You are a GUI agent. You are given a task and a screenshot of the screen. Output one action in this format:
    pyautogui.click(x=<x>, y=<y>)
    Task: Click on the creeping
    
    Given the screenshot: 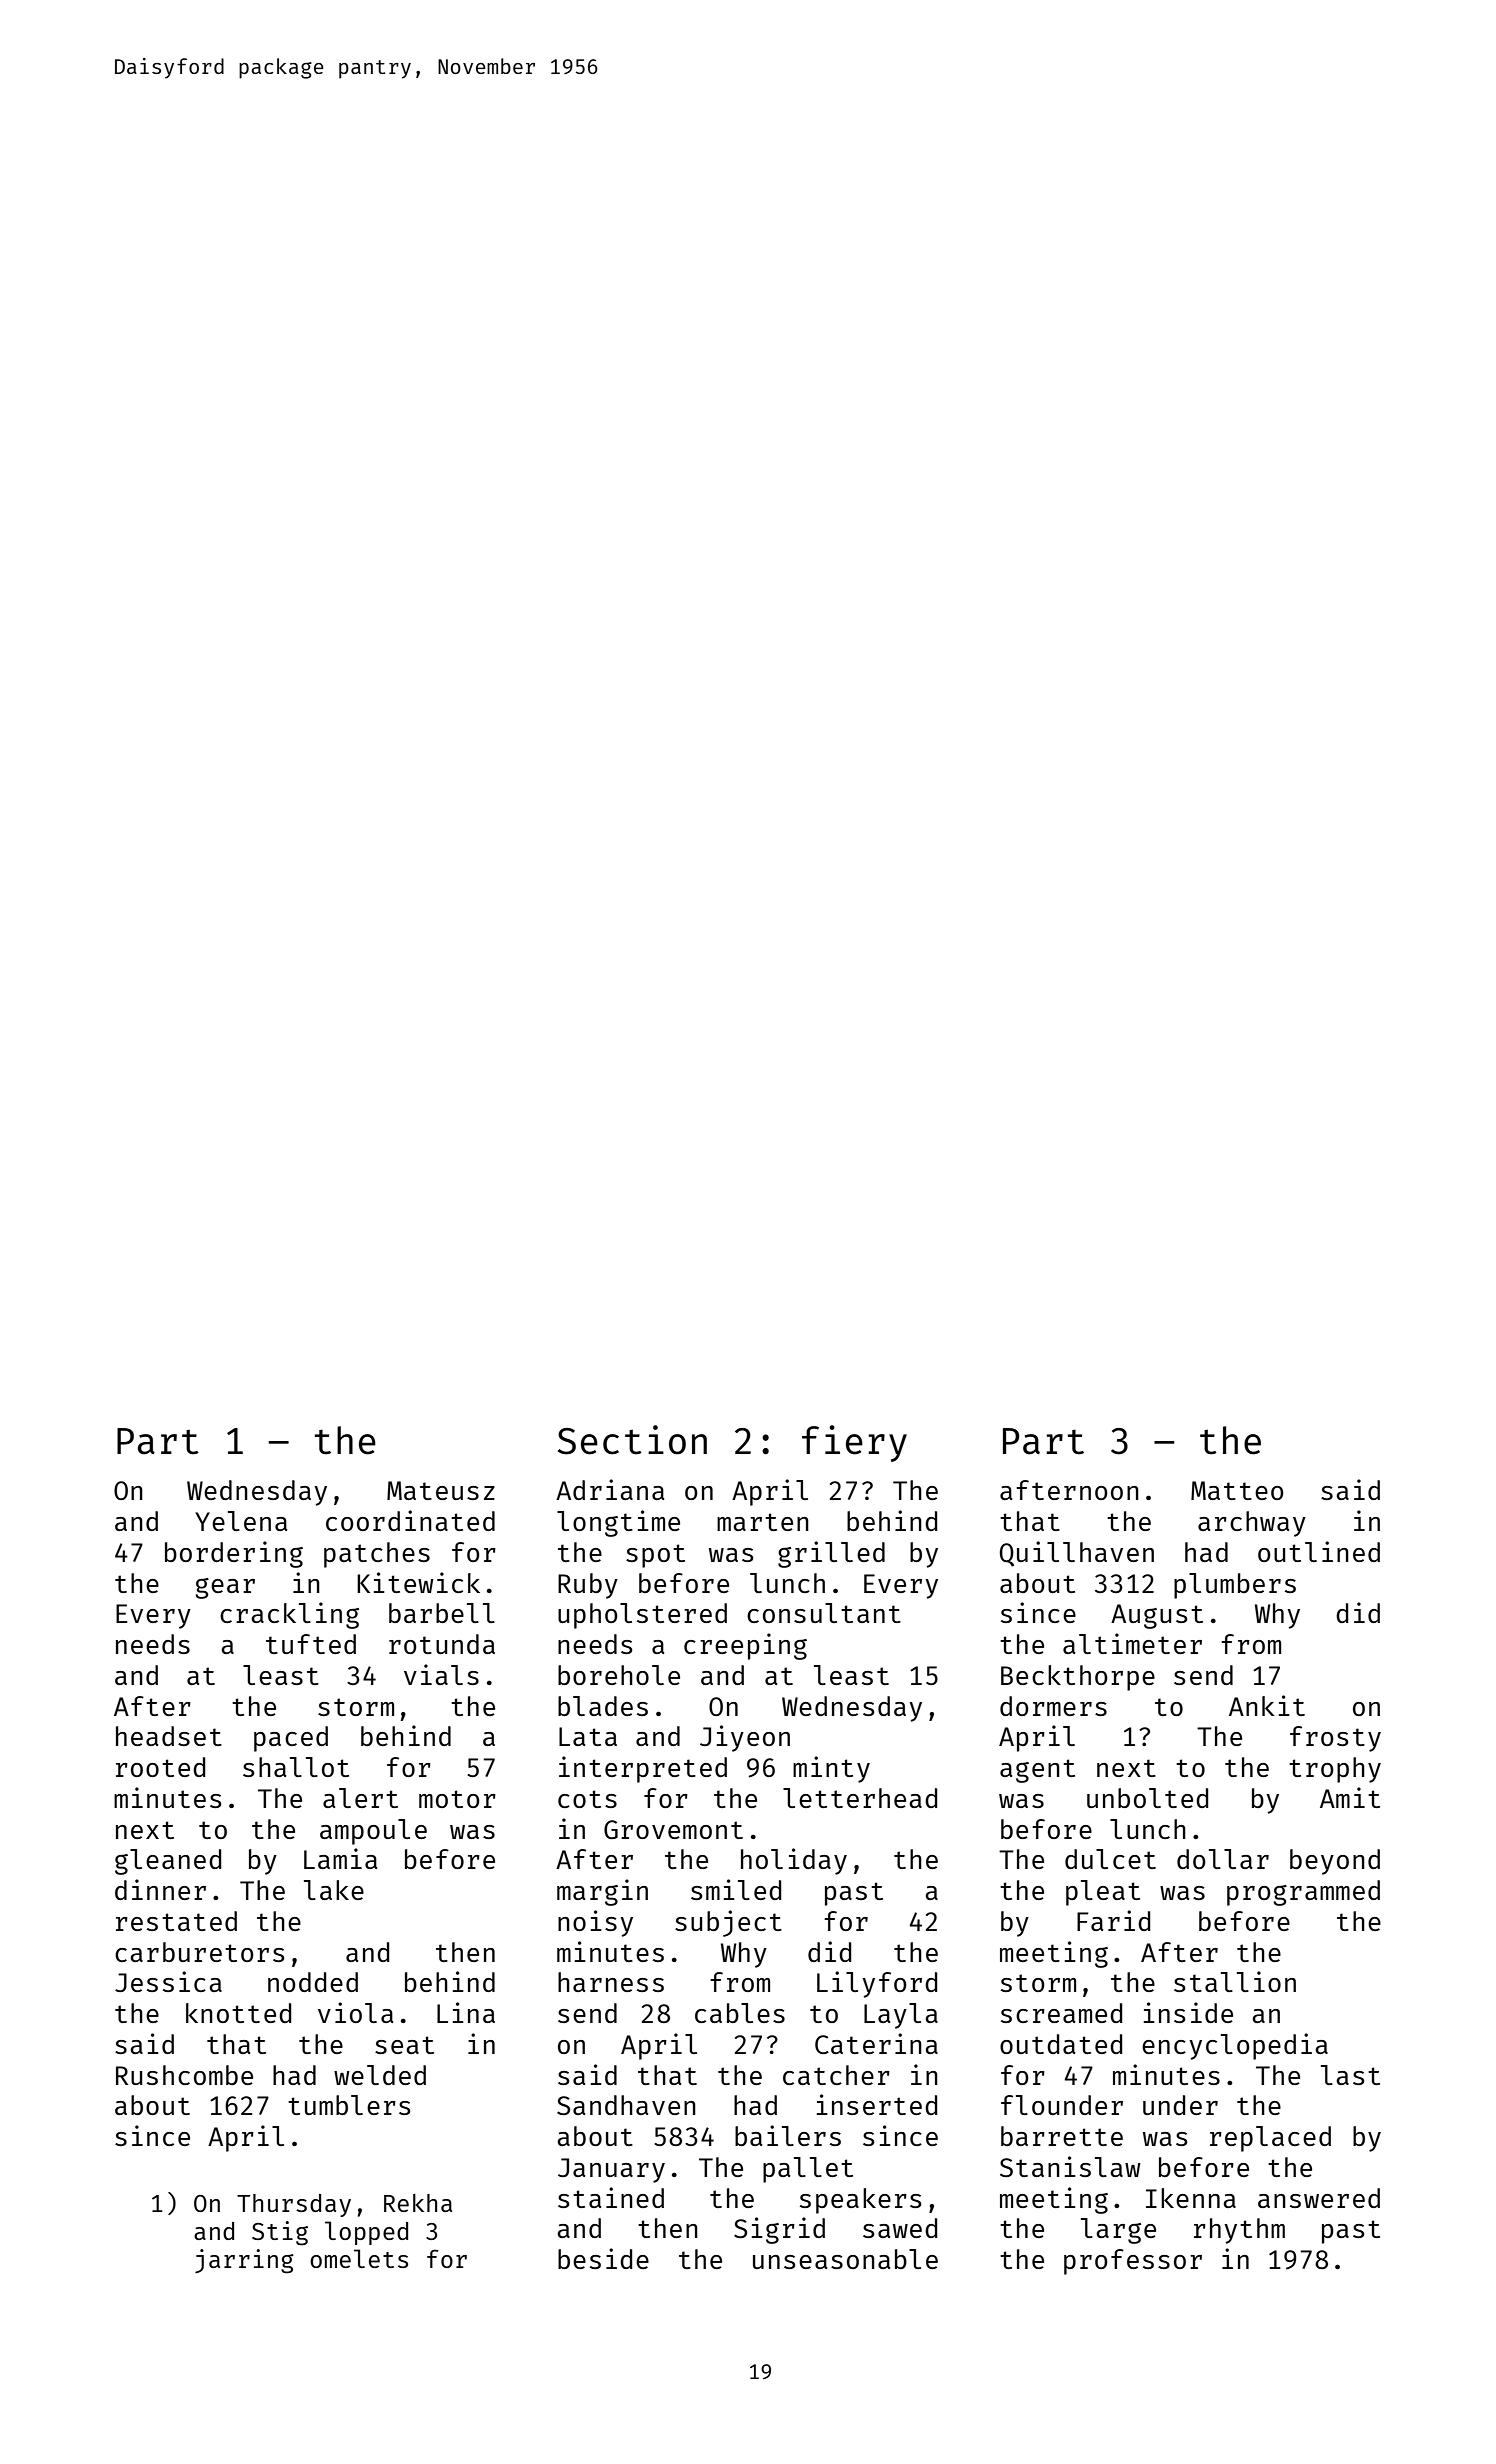 What is the action you would take?
    pyautogui.click(x=745, y=1646)
